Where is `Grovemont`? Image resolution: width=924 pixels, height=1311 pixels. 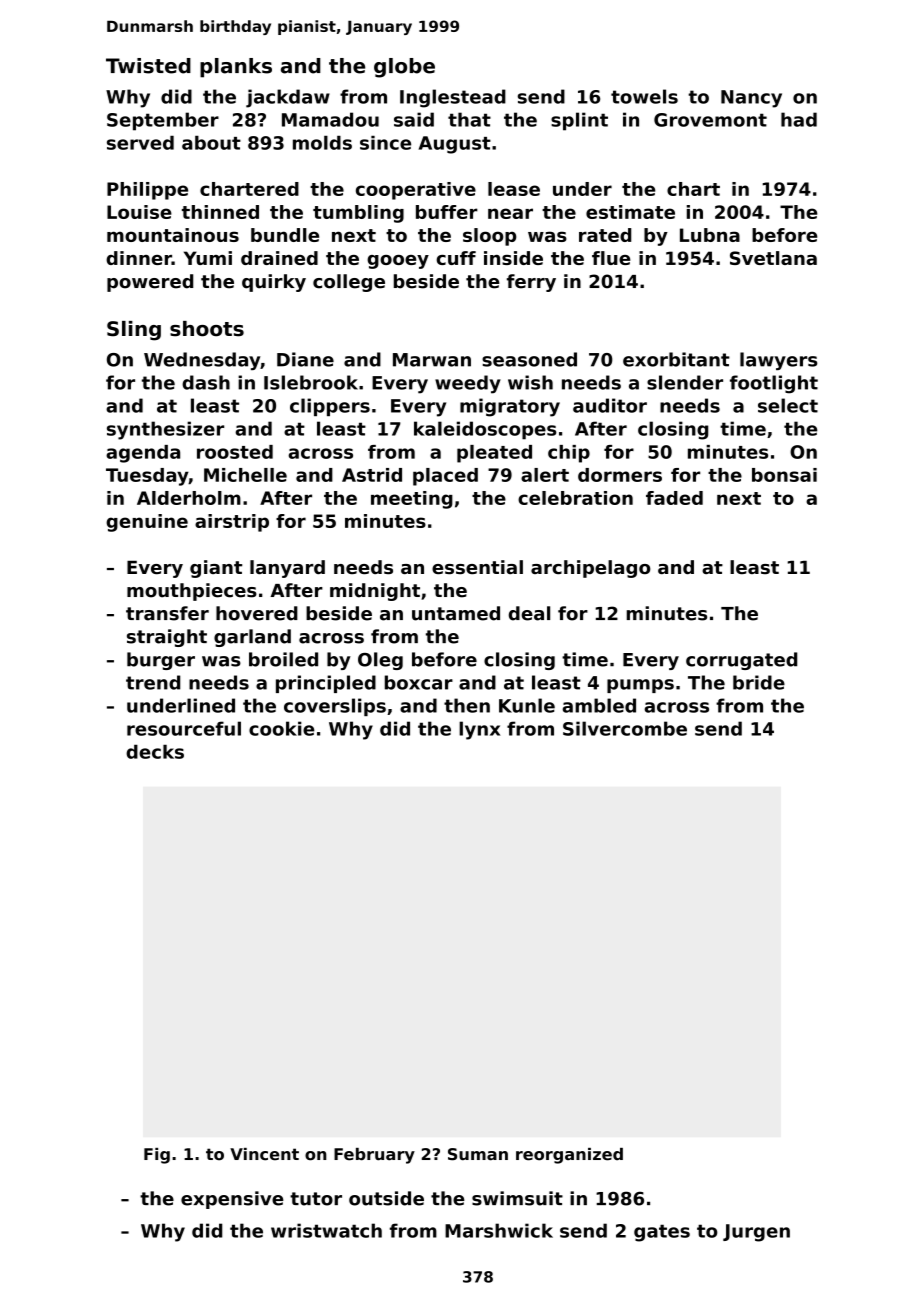 Grovemont is located at coordinates (710, 120).
